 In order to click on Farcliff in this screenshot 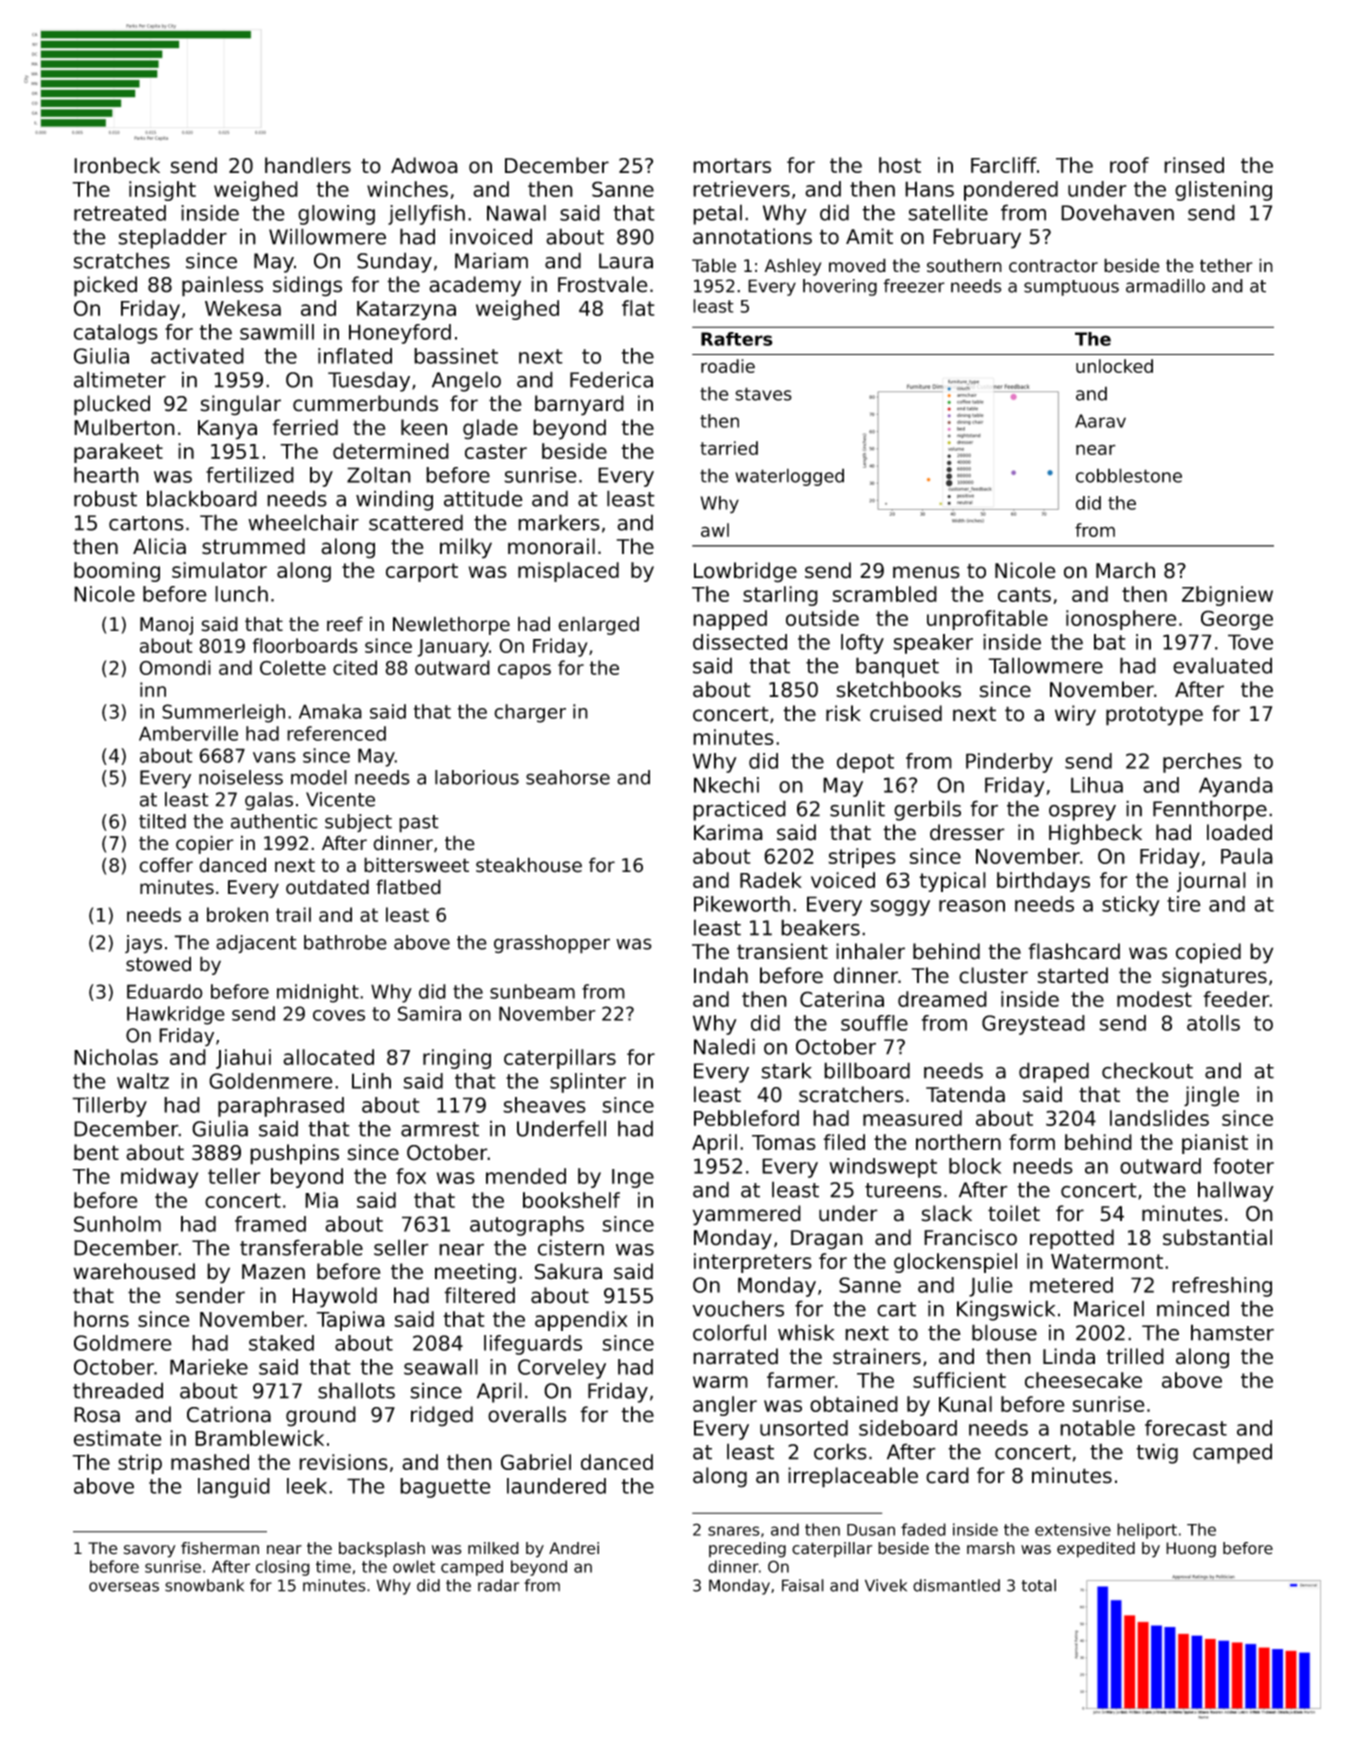, I will do `click(1004, 165)`.
